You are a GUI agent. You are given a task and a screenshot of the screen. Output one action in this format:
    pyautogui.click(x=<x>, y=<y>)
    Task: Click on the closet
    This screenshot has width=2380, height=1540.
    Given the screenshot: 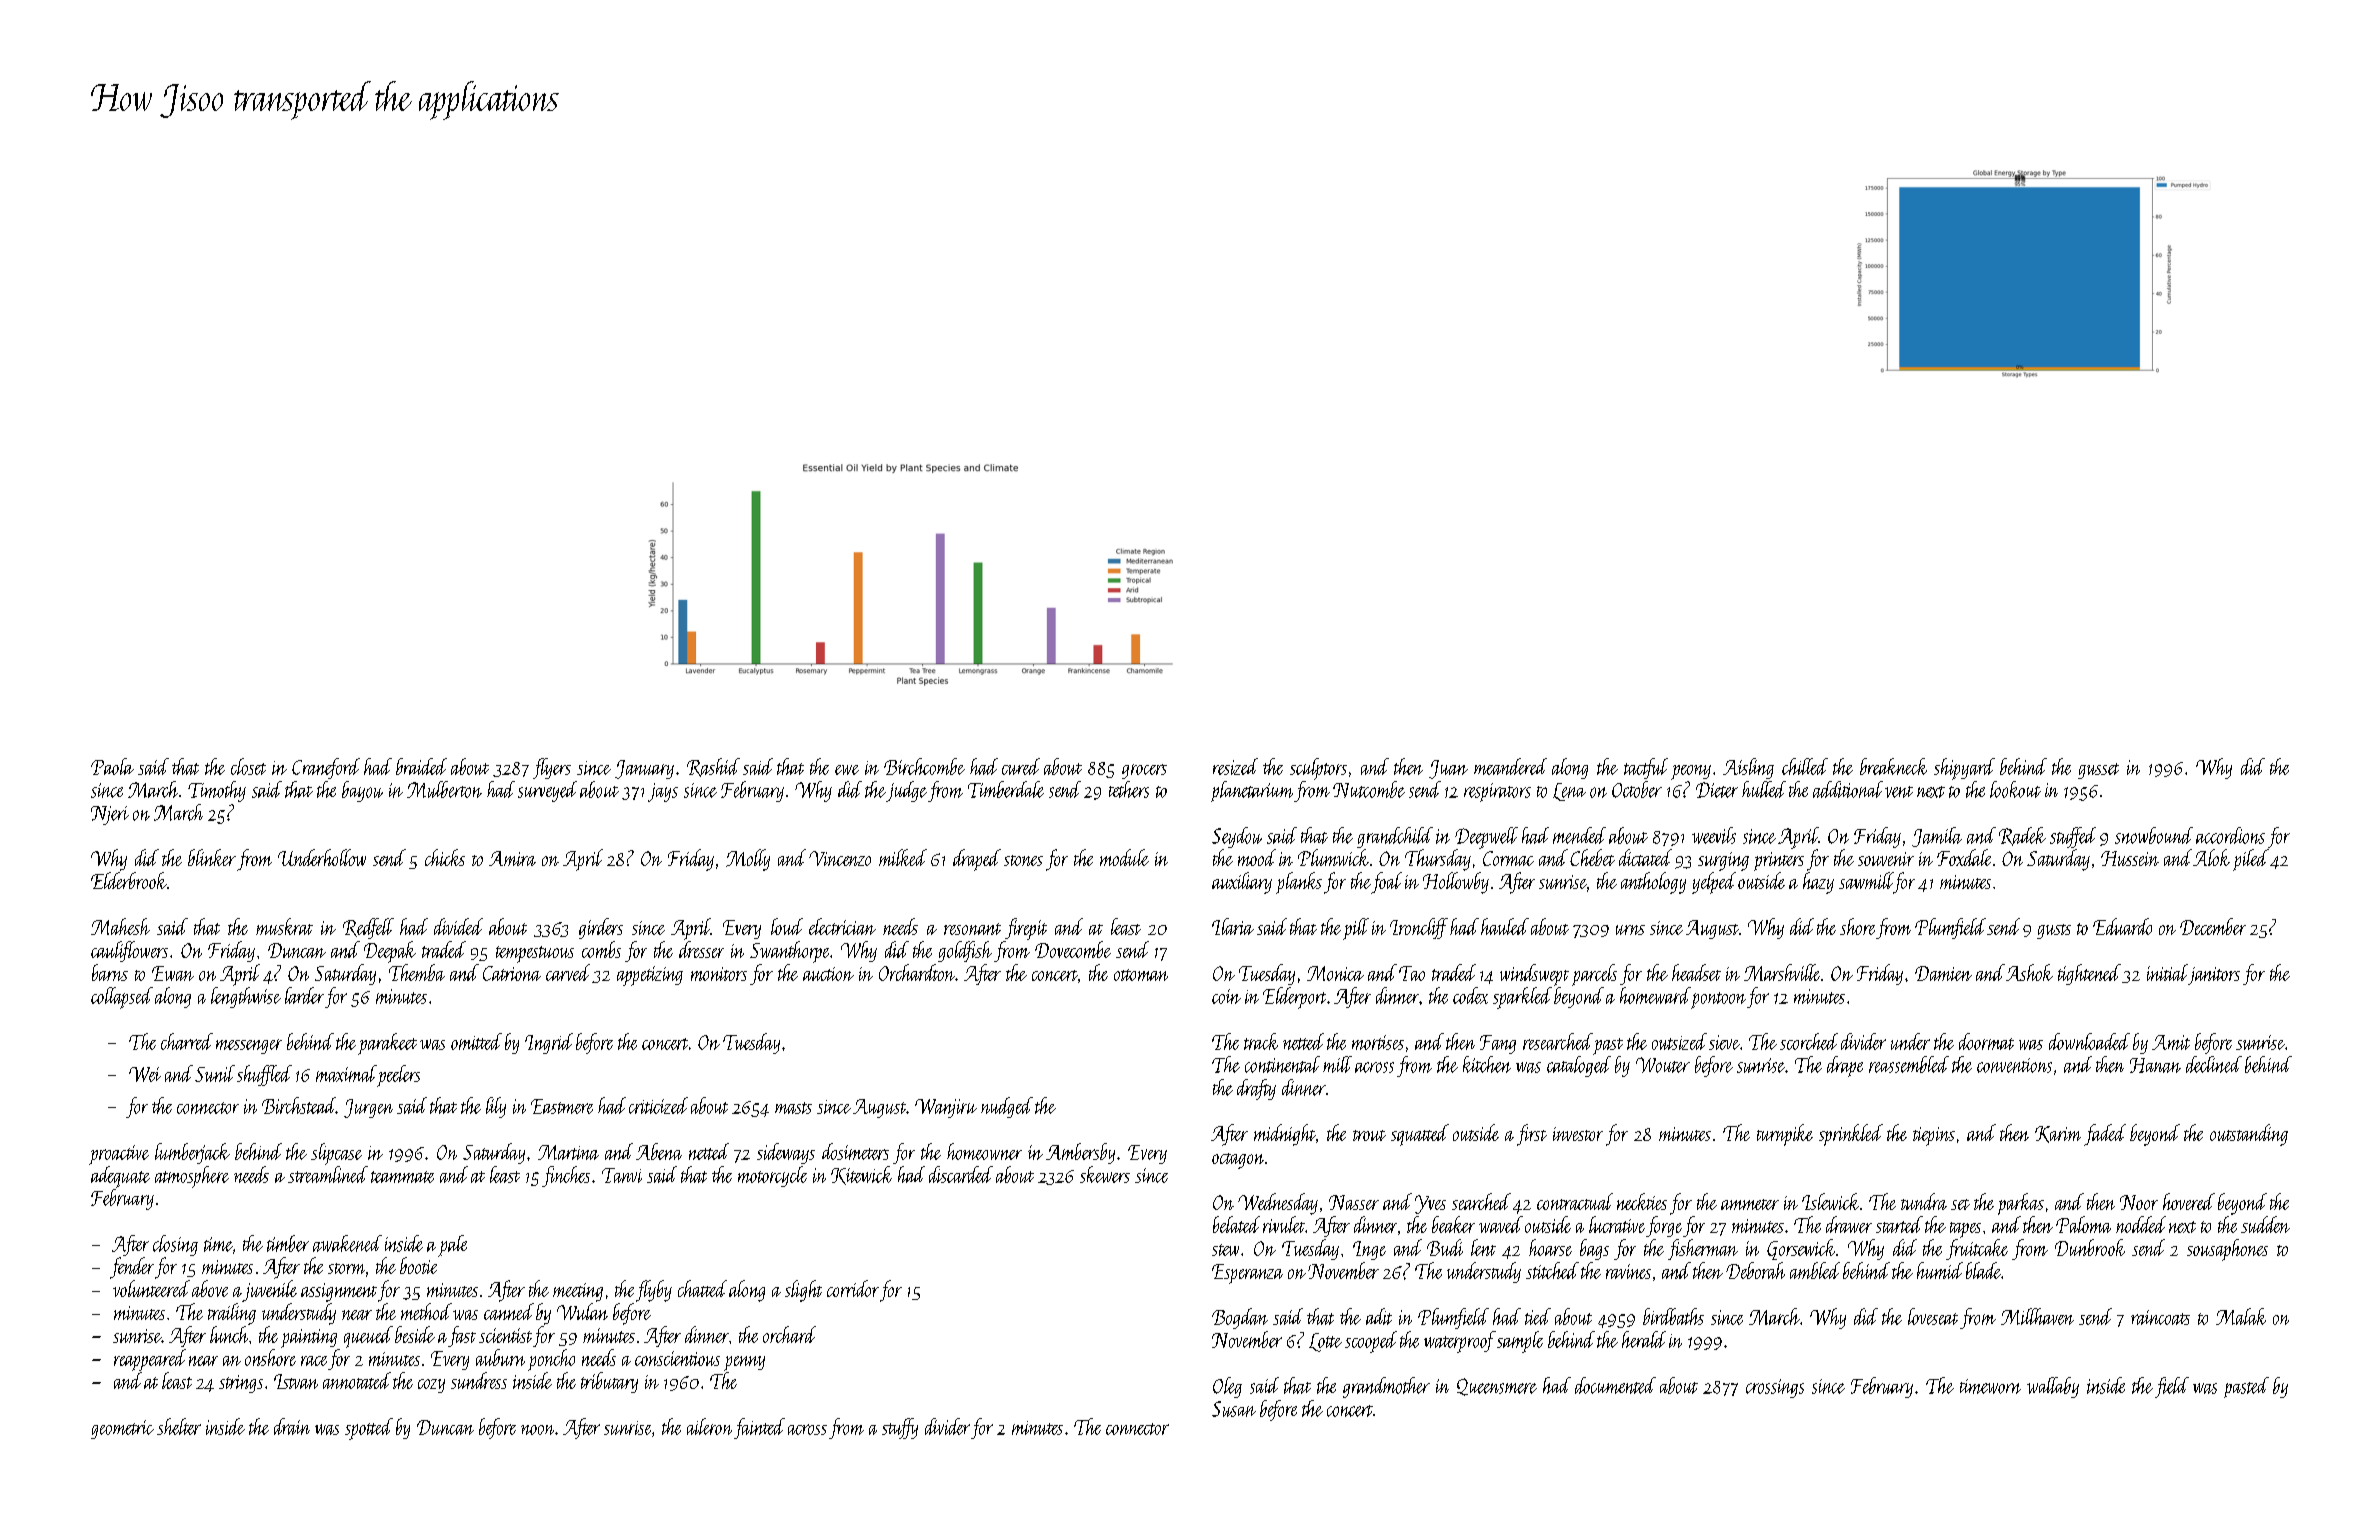 What is the action you would take?
    pyautogui.click(x=248, y=766)
